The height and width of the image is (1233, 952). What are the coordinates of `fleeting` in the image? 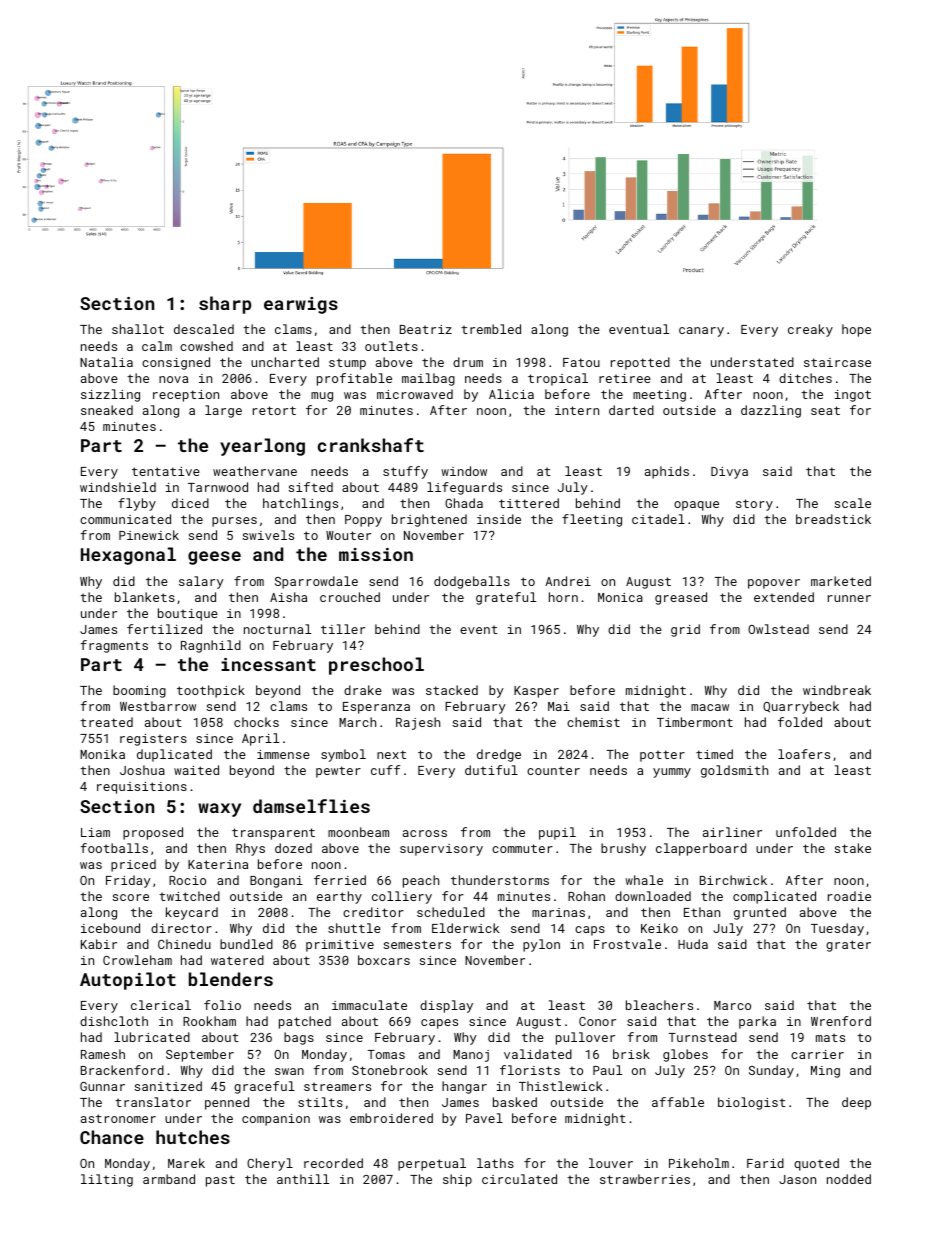 It's located at (592, 520).
